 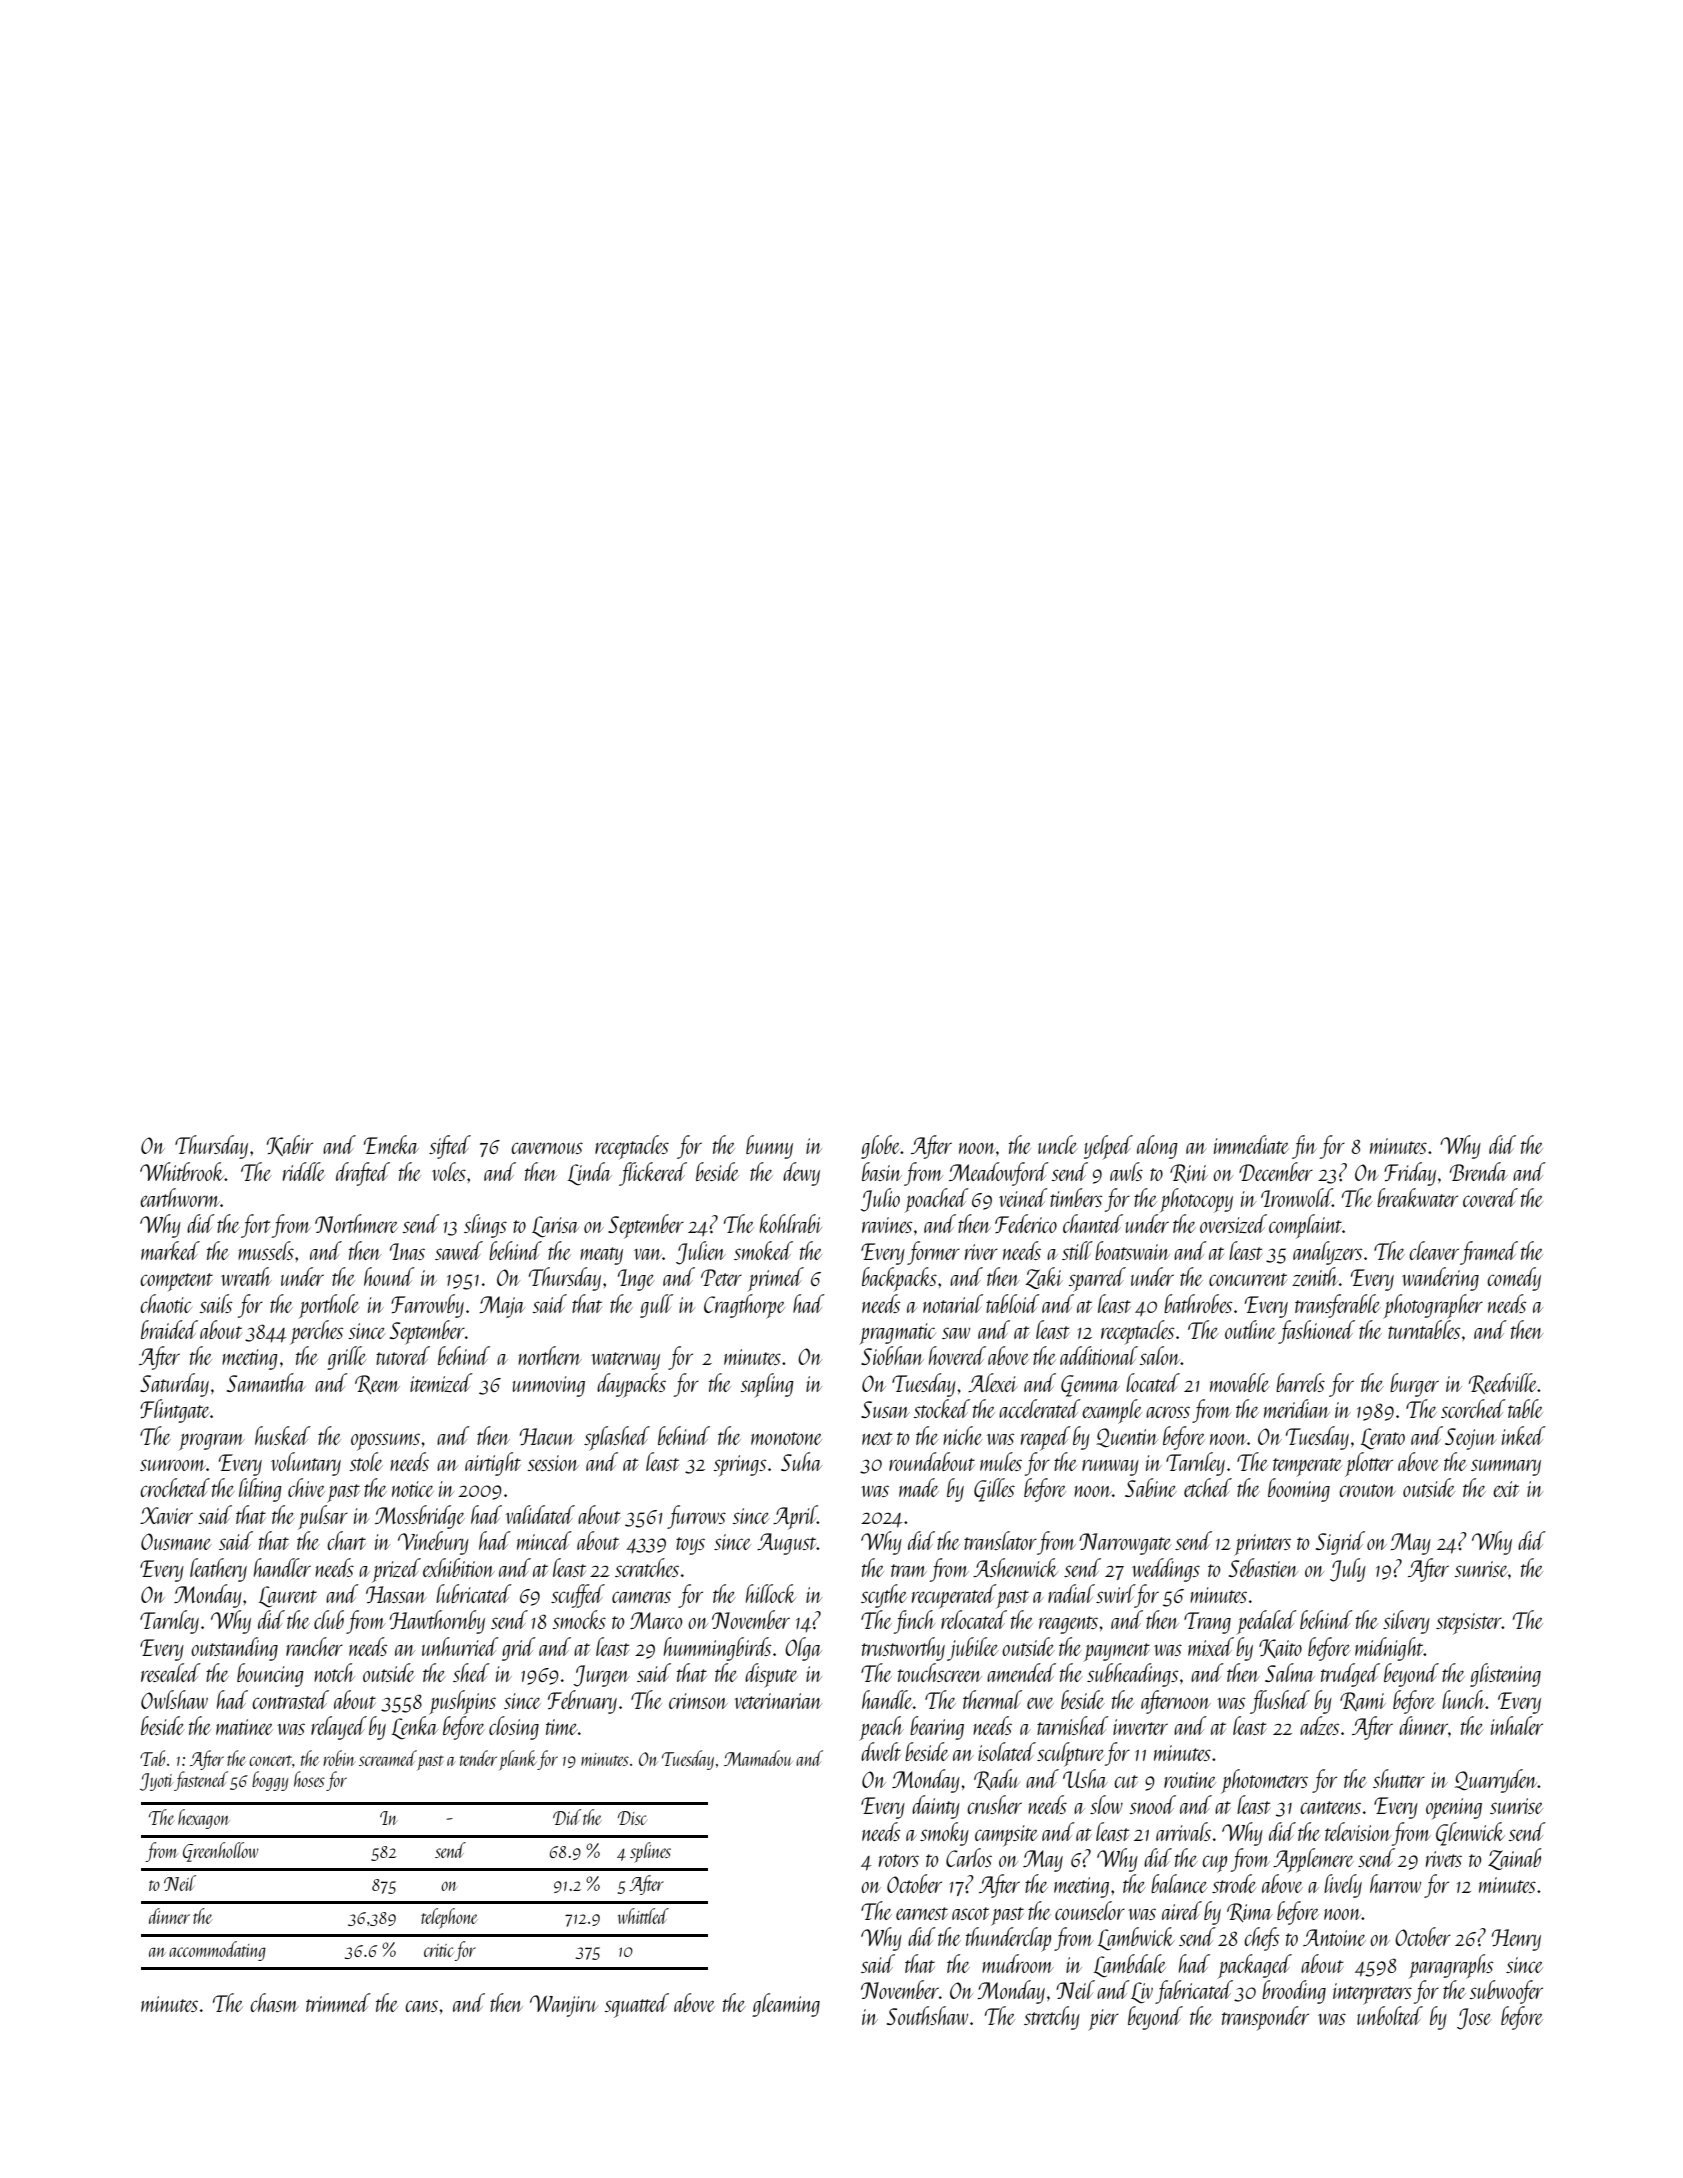 What do you see at coordinates (1478, 1171) in the screenshot?
I see `Brenda` at bounding box center [1478, 1171].
